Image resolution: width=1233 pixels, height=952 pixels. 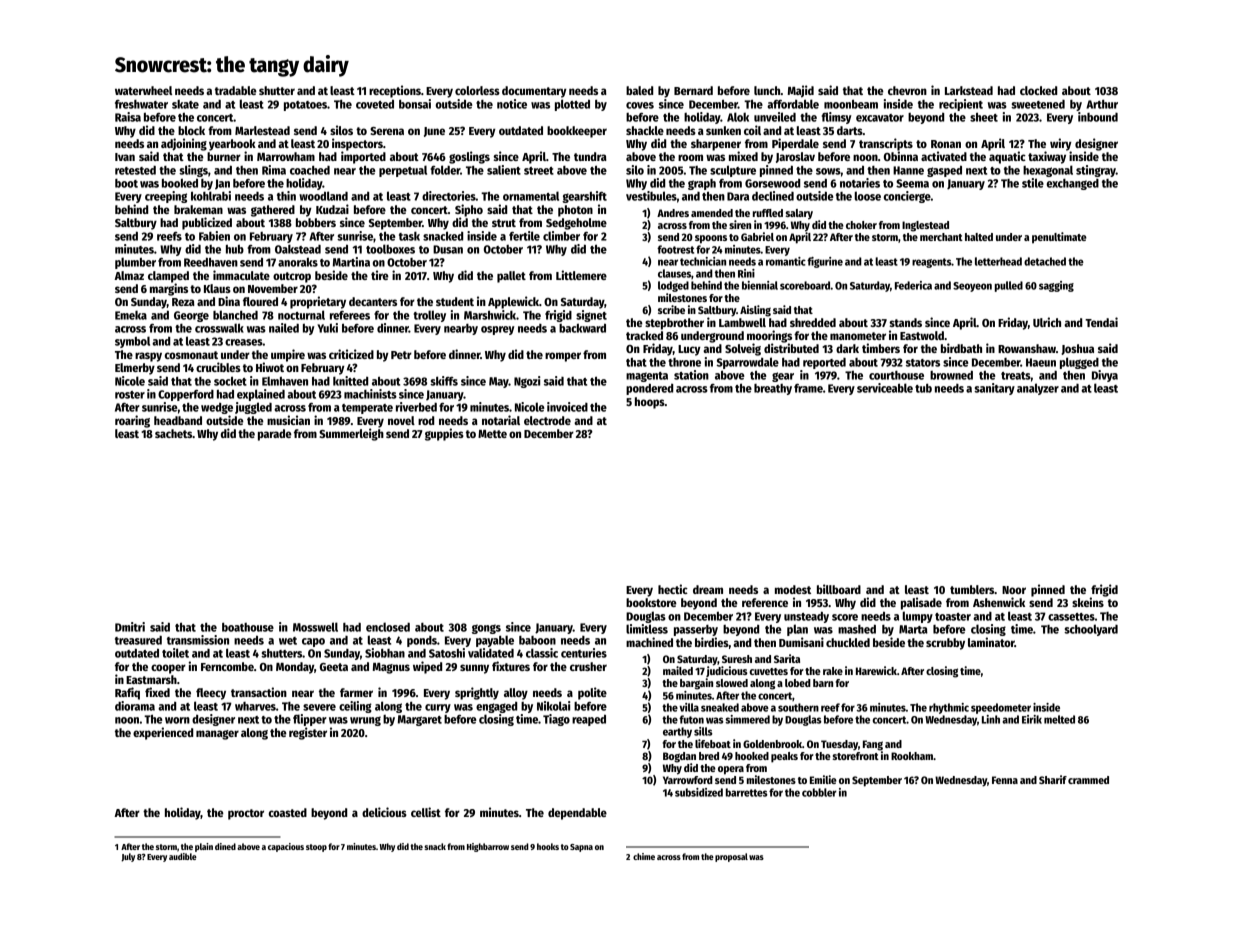 What do you see at coordinates (131, 315) in the screenshot?
I see `Emeka` at bounding box center [131, 315].
